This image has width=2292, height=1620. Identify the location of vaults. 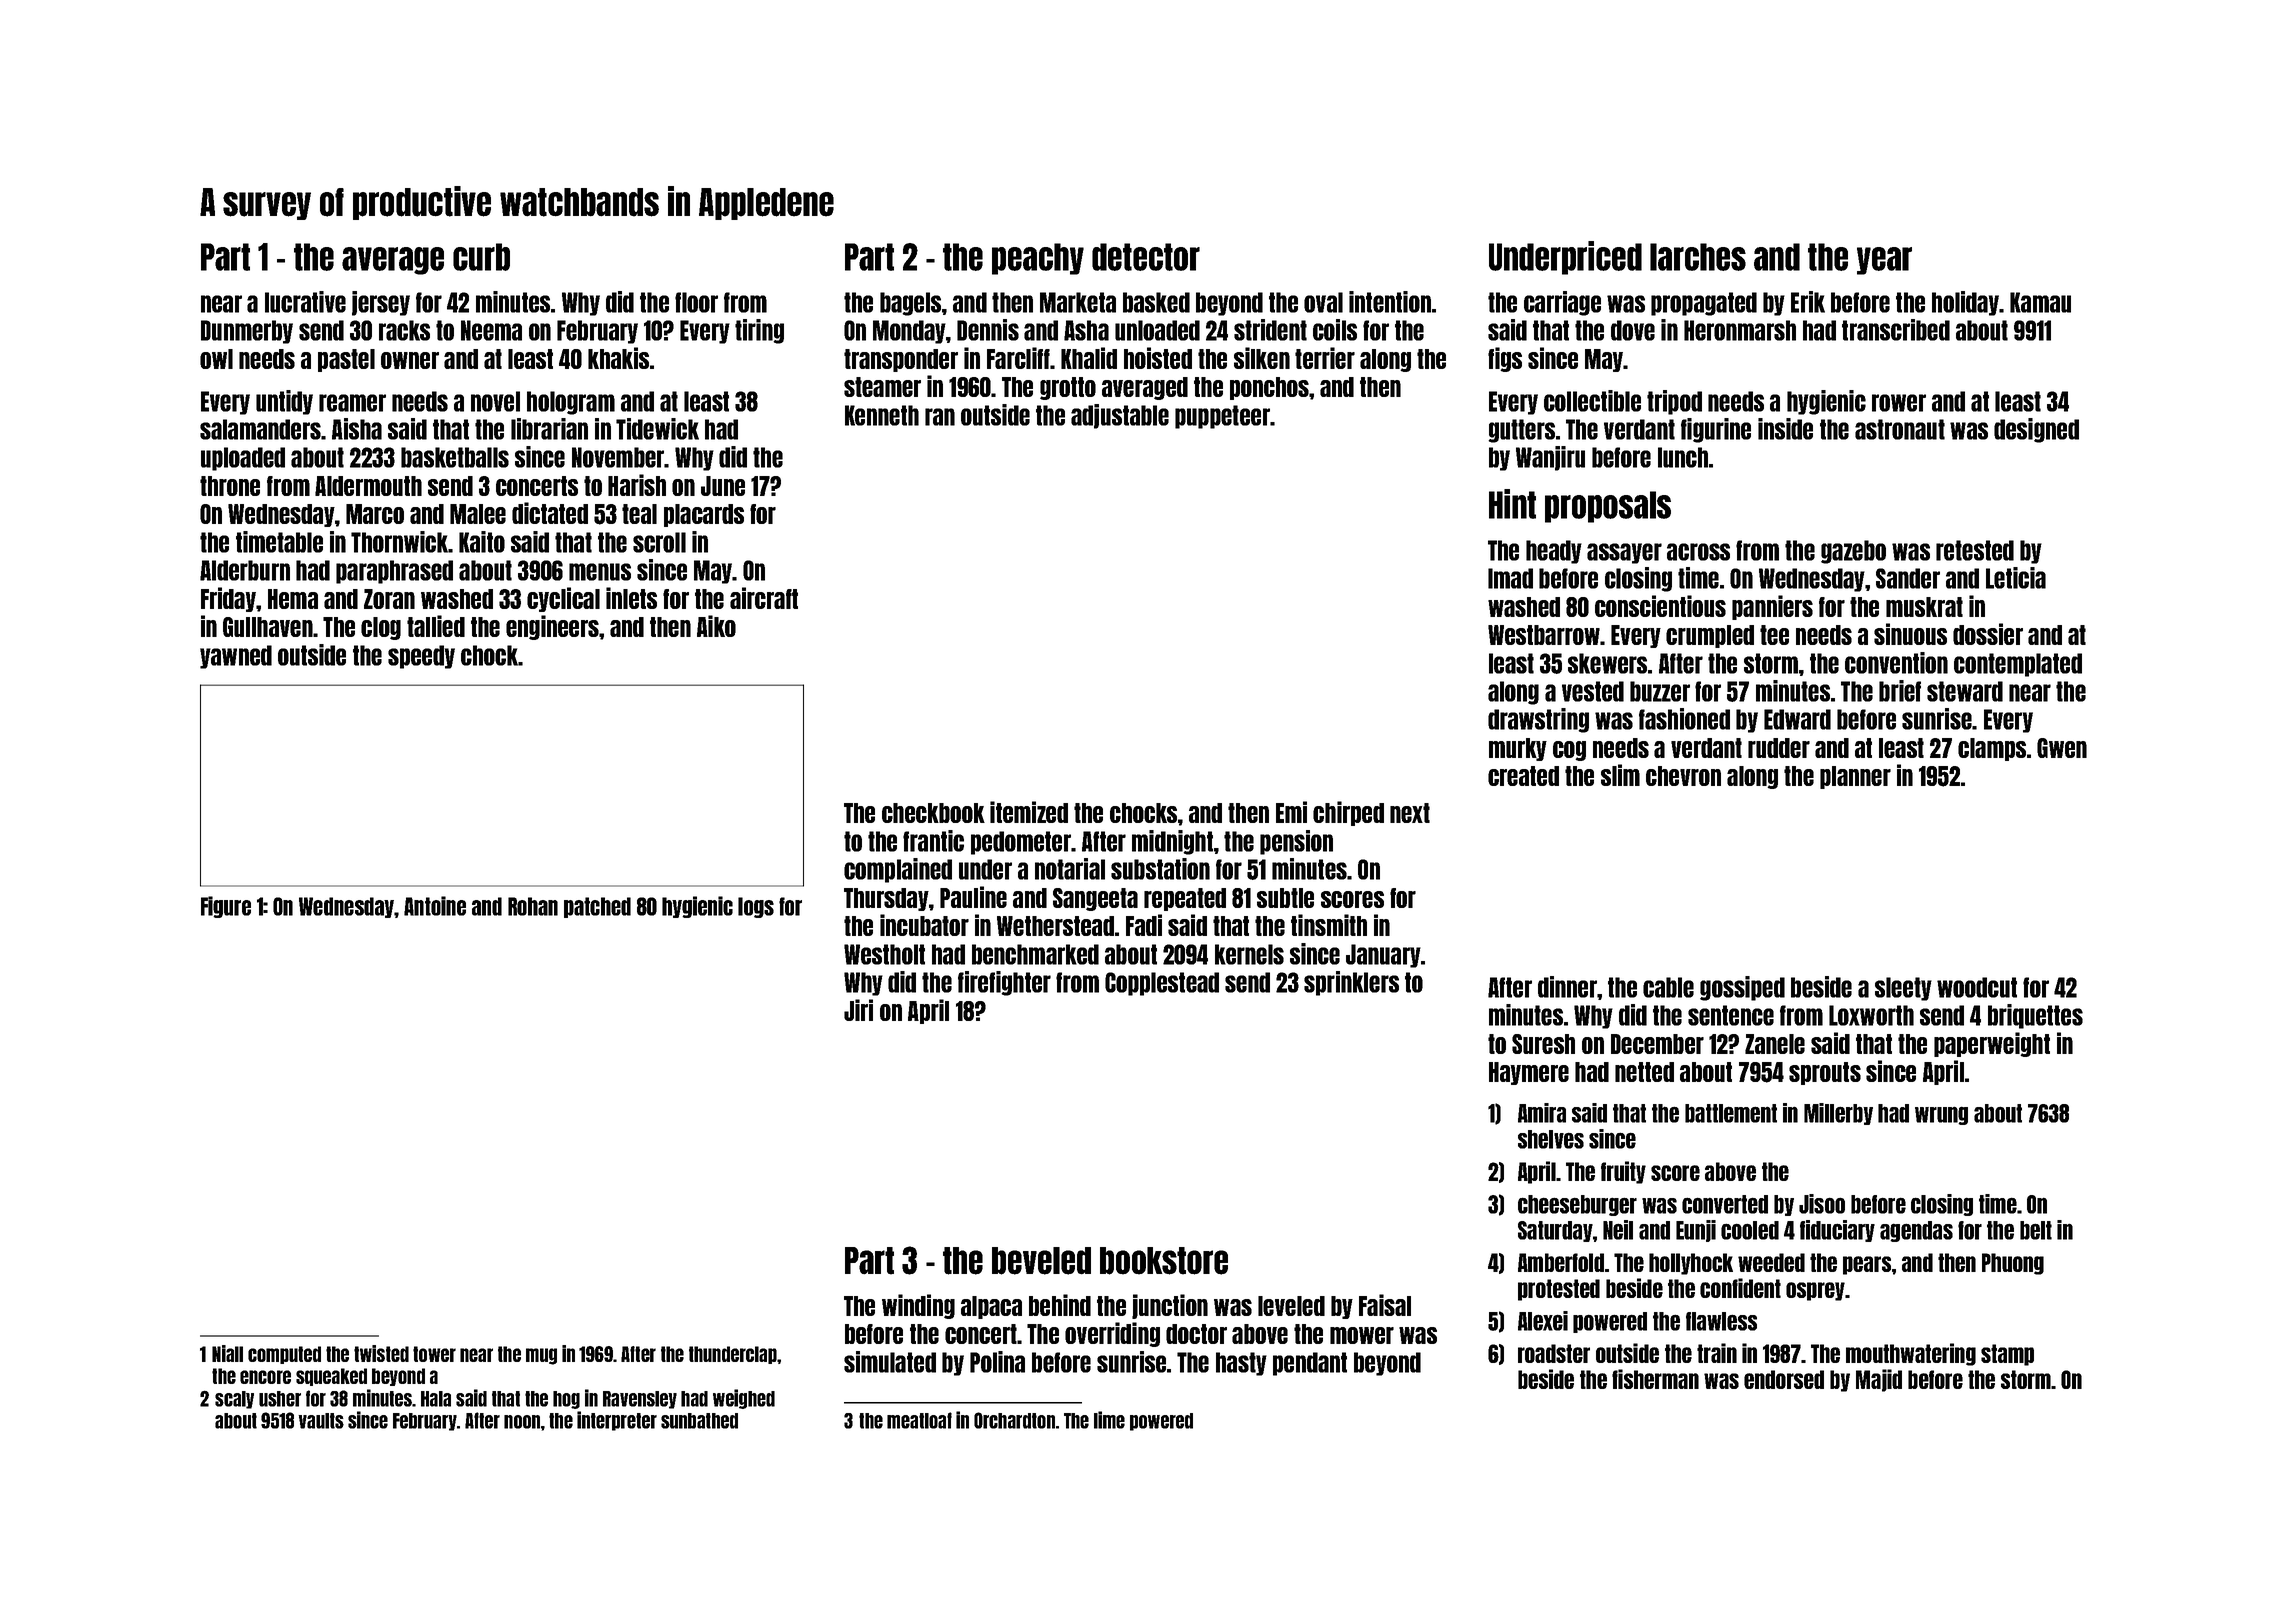
(321, 1421).
